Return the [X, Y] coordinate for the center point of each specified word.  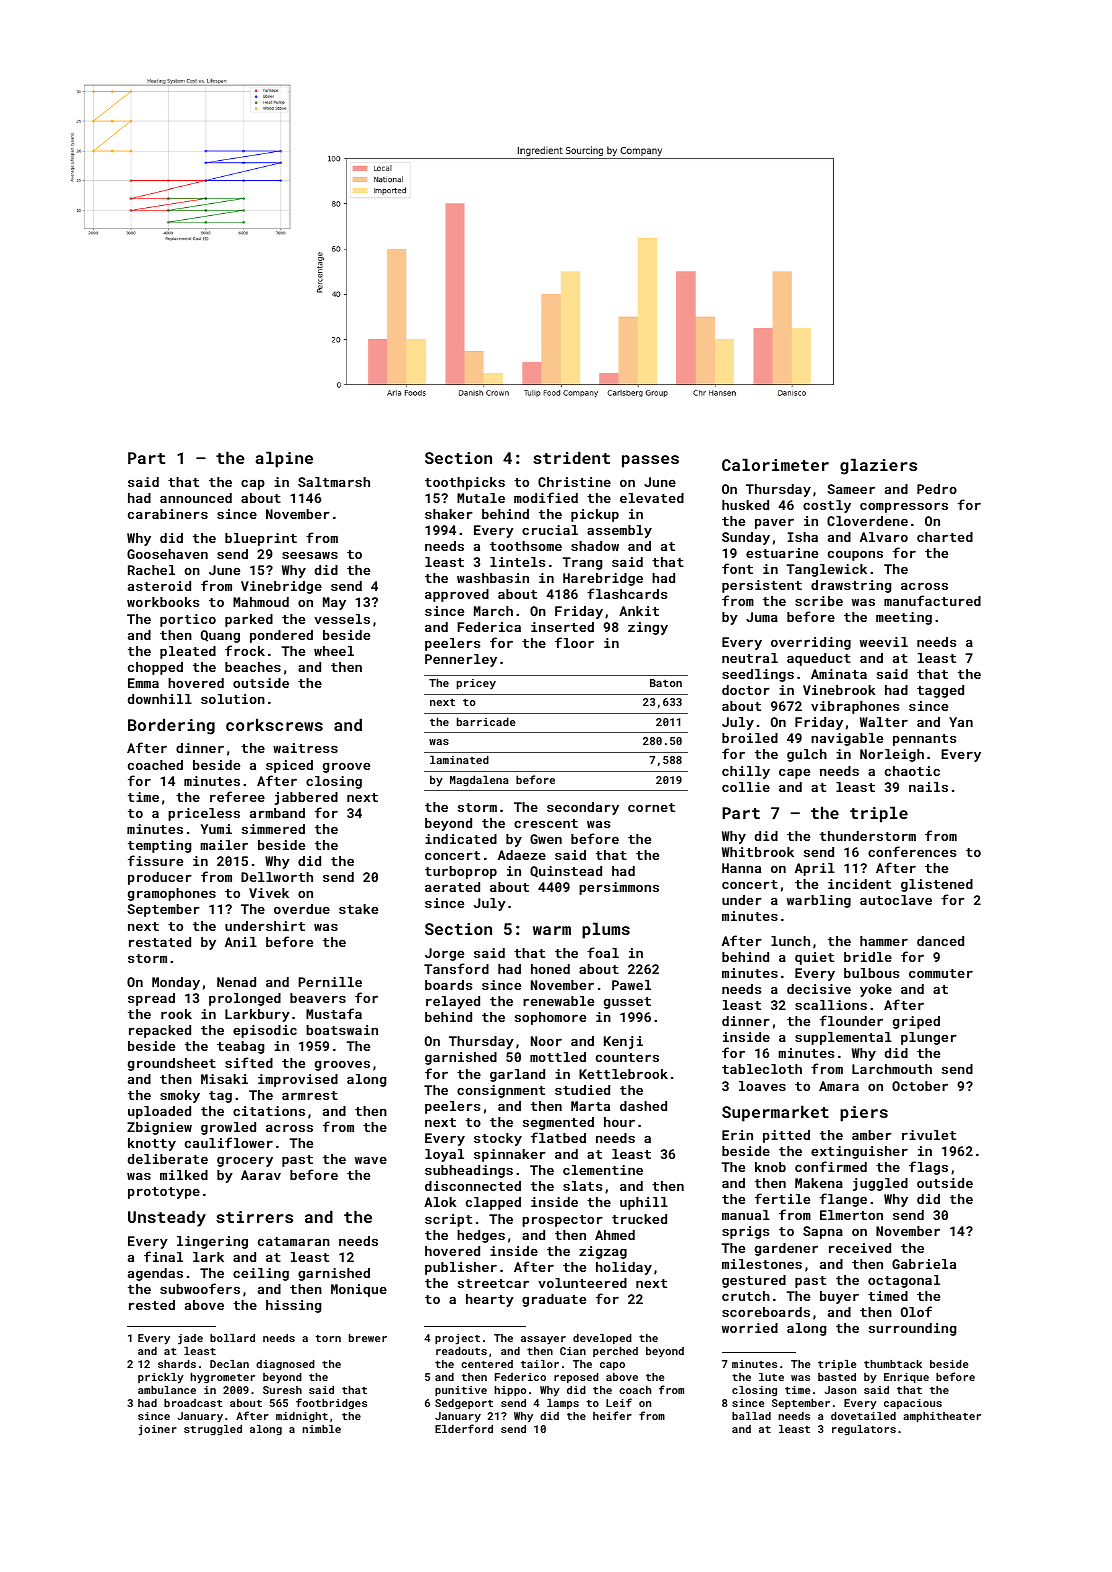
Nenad [236, 982]
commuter [941, 973]
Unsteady [167, 1218]
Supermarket [775, 1113]
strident [571, 457]
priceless [204, 814]
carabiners [168, 514]
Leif [619, 1402]
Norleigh [892, 755]
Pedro [937, 489]
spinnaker [510, 1155]
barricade [486, 721]
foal [603, 952]
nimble [322, 1429]
